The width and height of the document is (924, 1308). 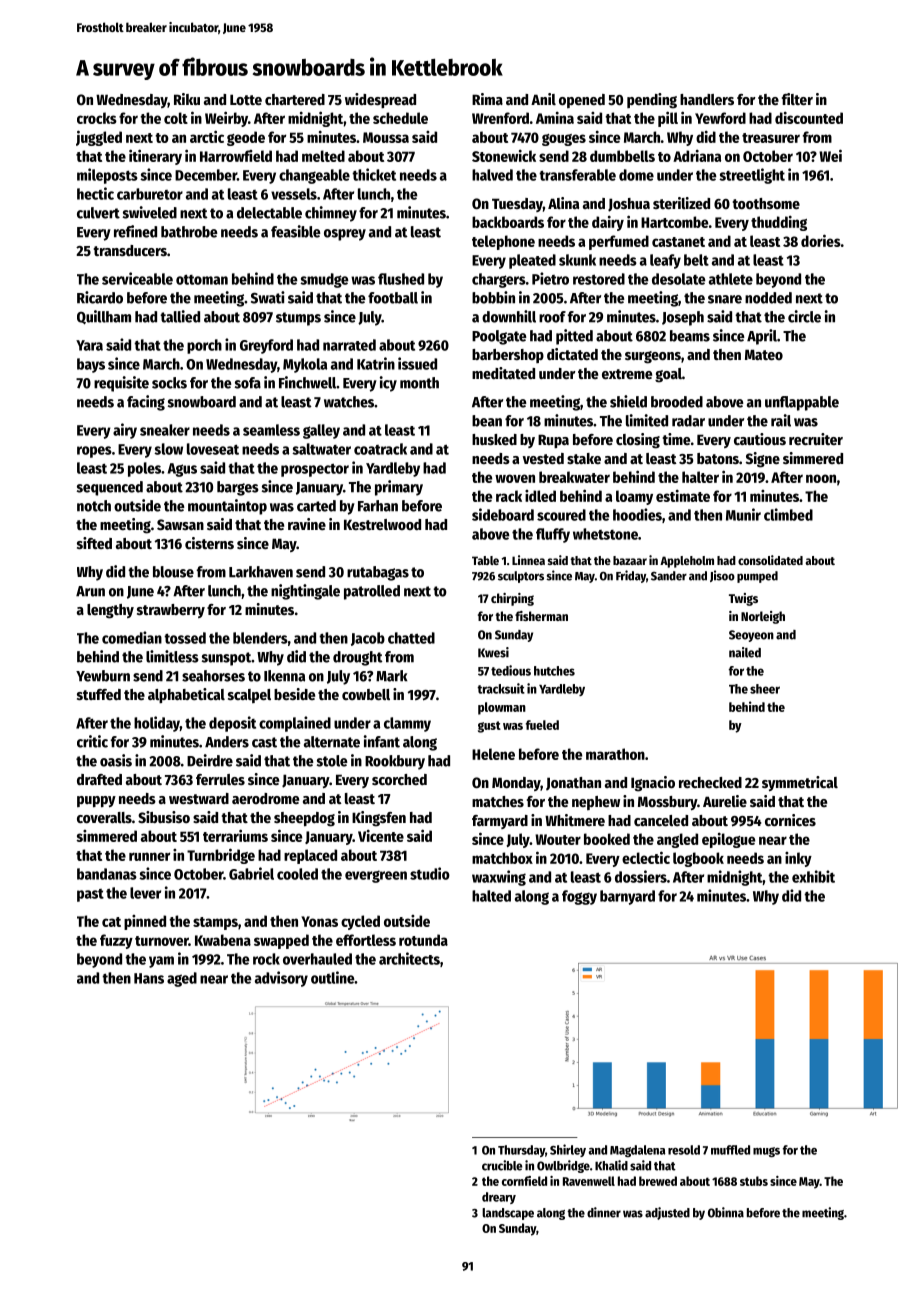 What do you see at coordinates (502, 1165) in the document?
I see `crucible` at bounding box center [502, 1165].
